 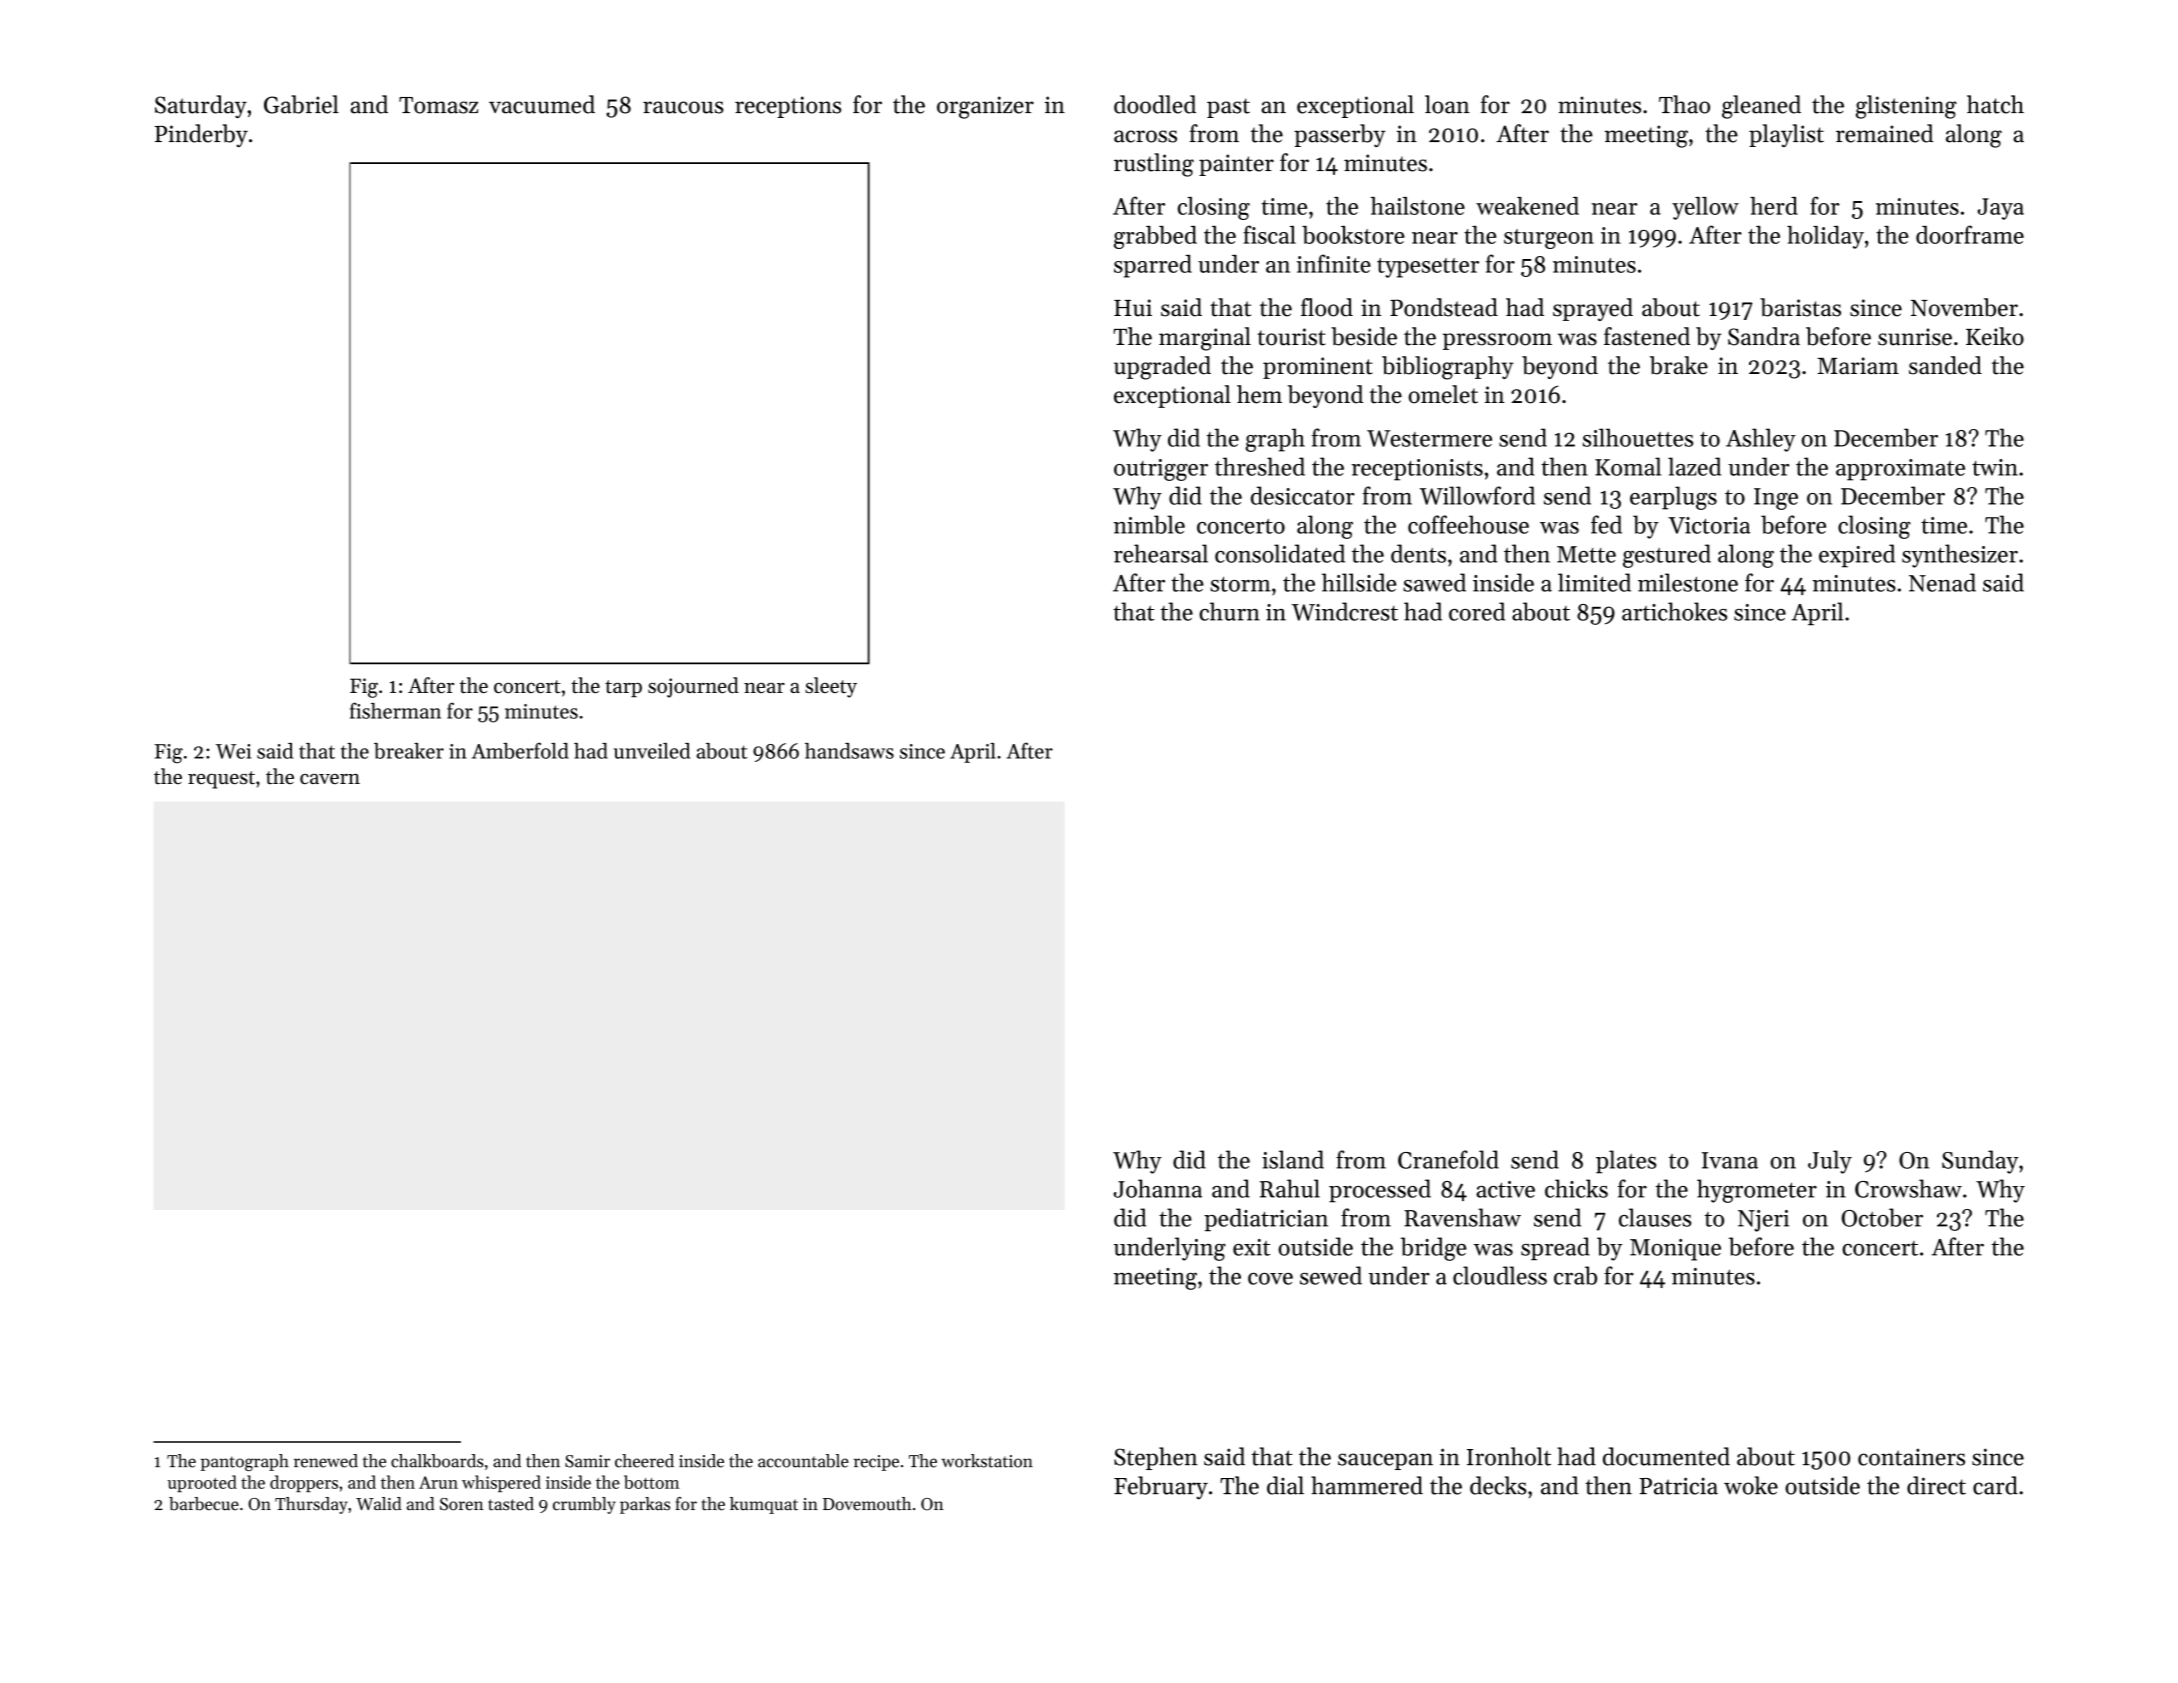 I want to click on chalkboards, so click(x=437, y=1461).
